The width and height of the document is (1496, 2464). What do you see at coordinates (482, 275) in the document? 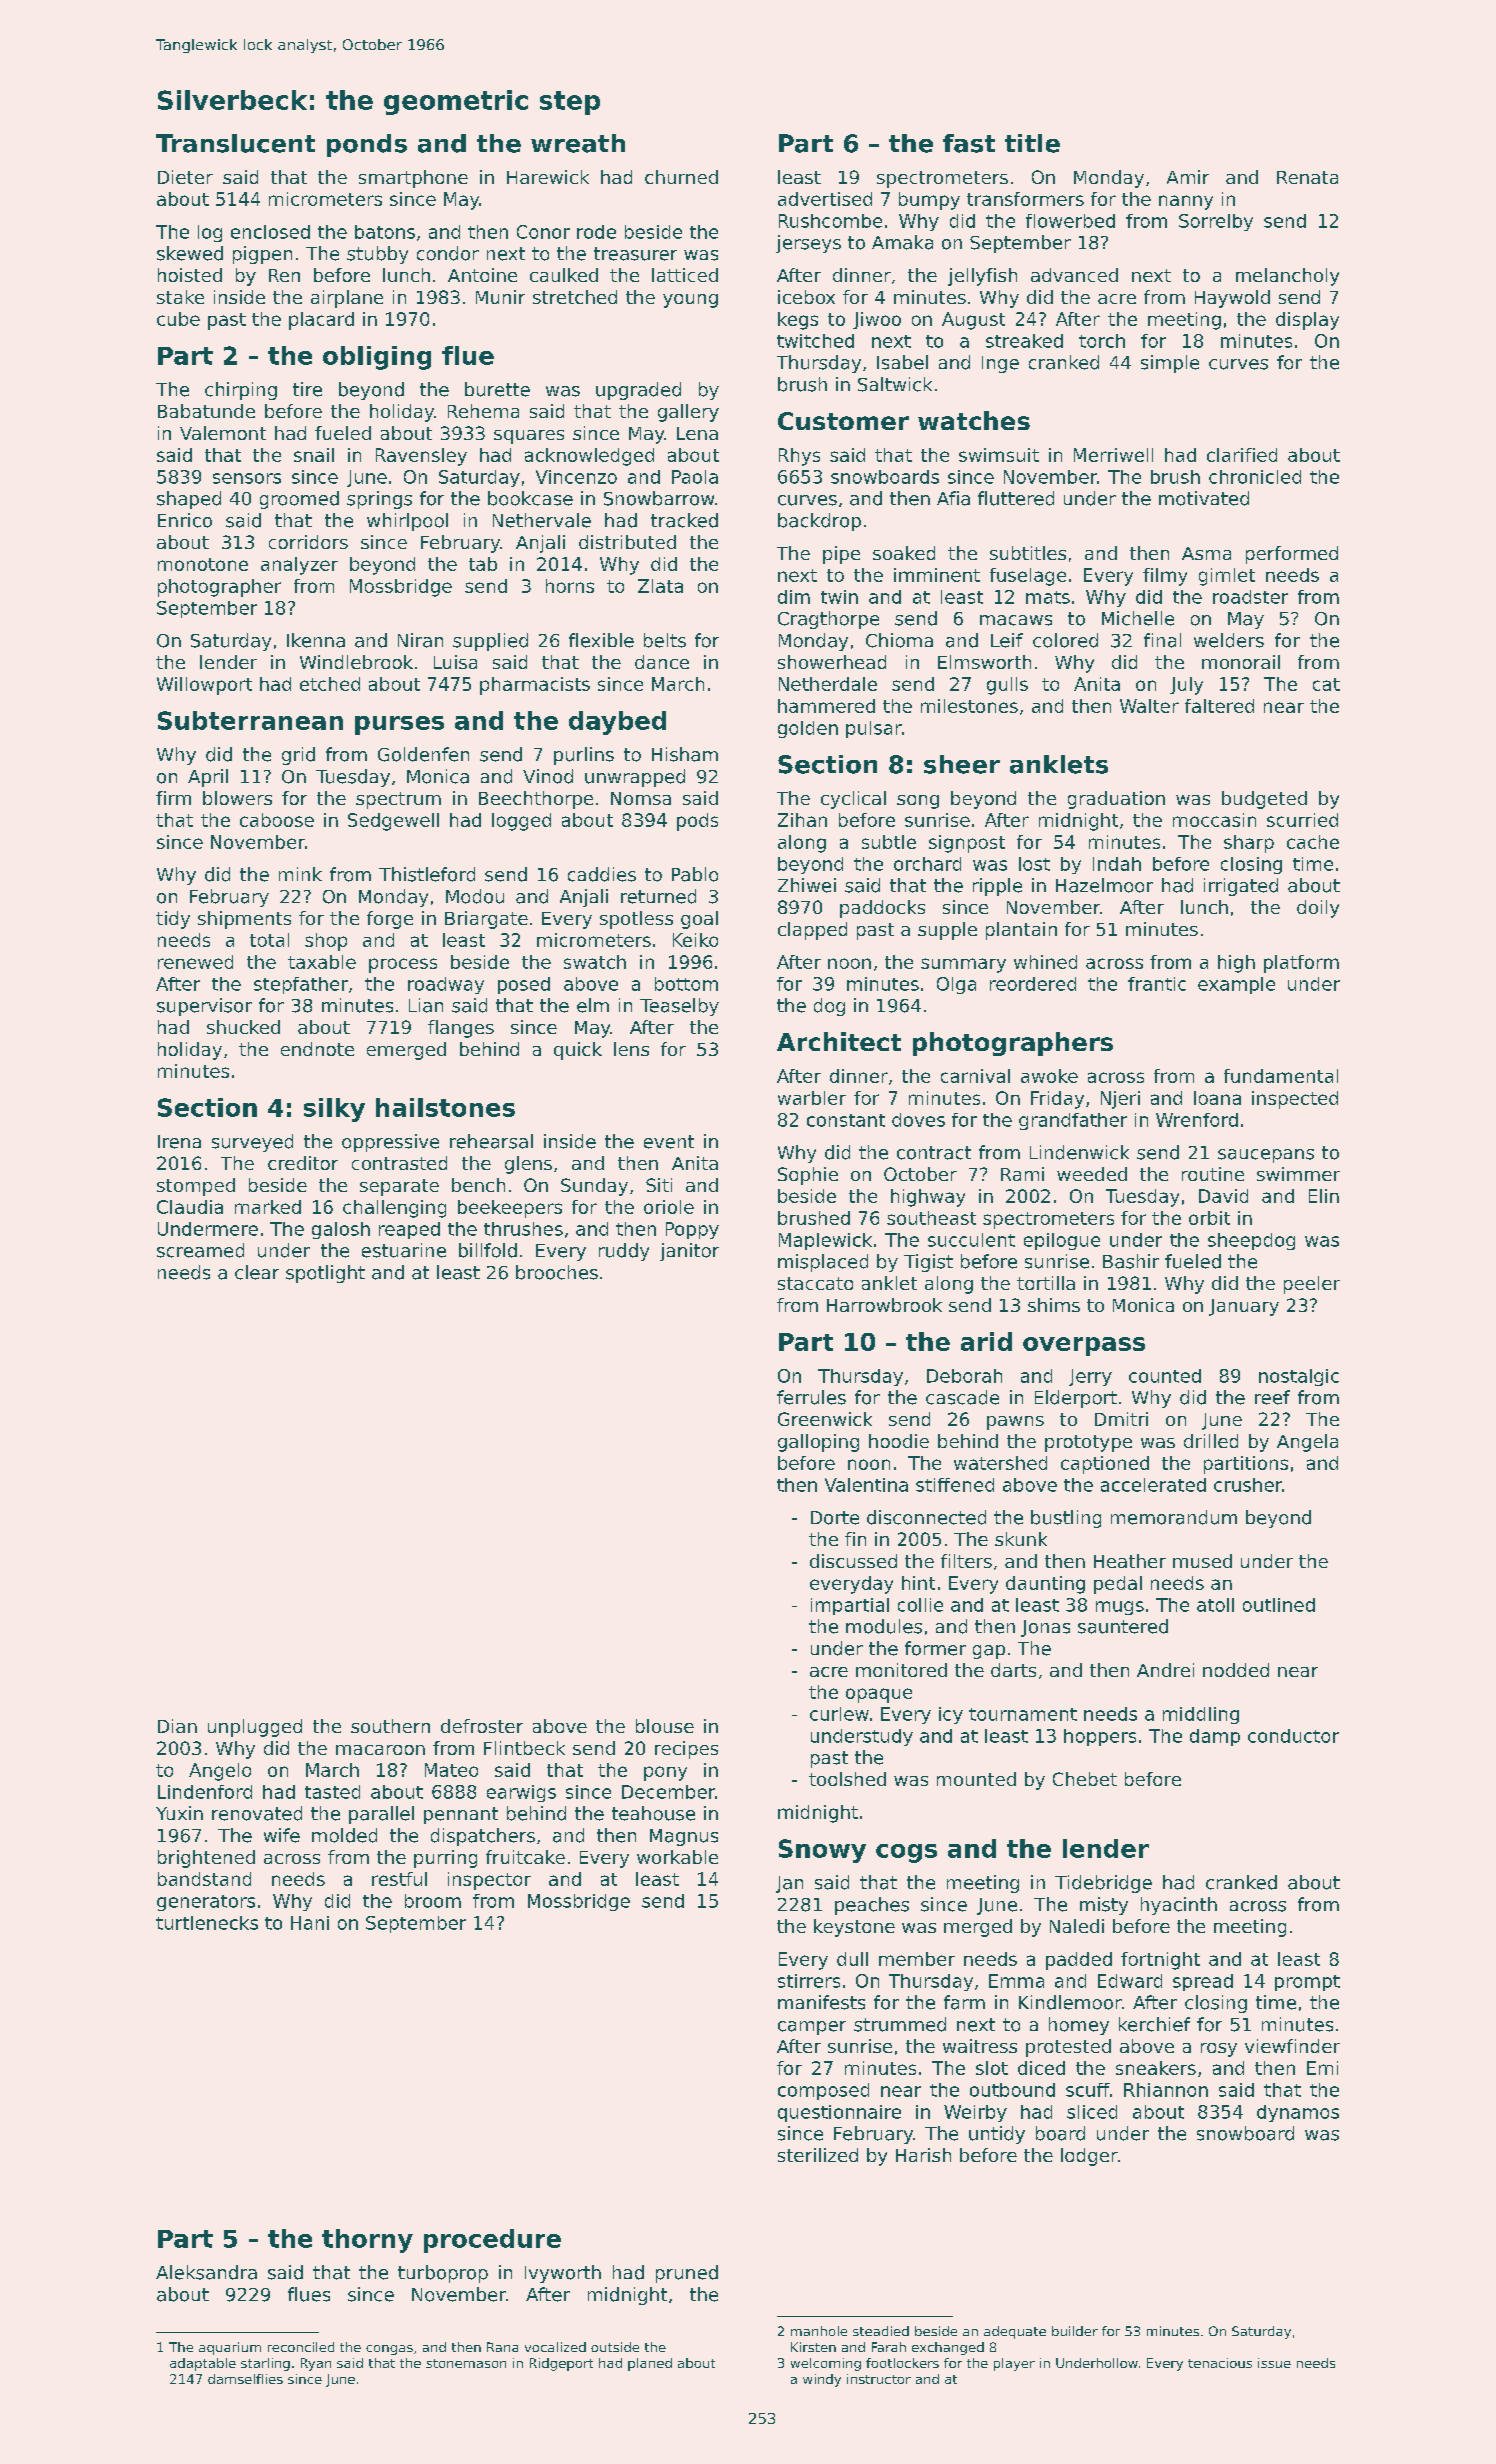
I see `Antoine` at bounding box center [482, 275].
